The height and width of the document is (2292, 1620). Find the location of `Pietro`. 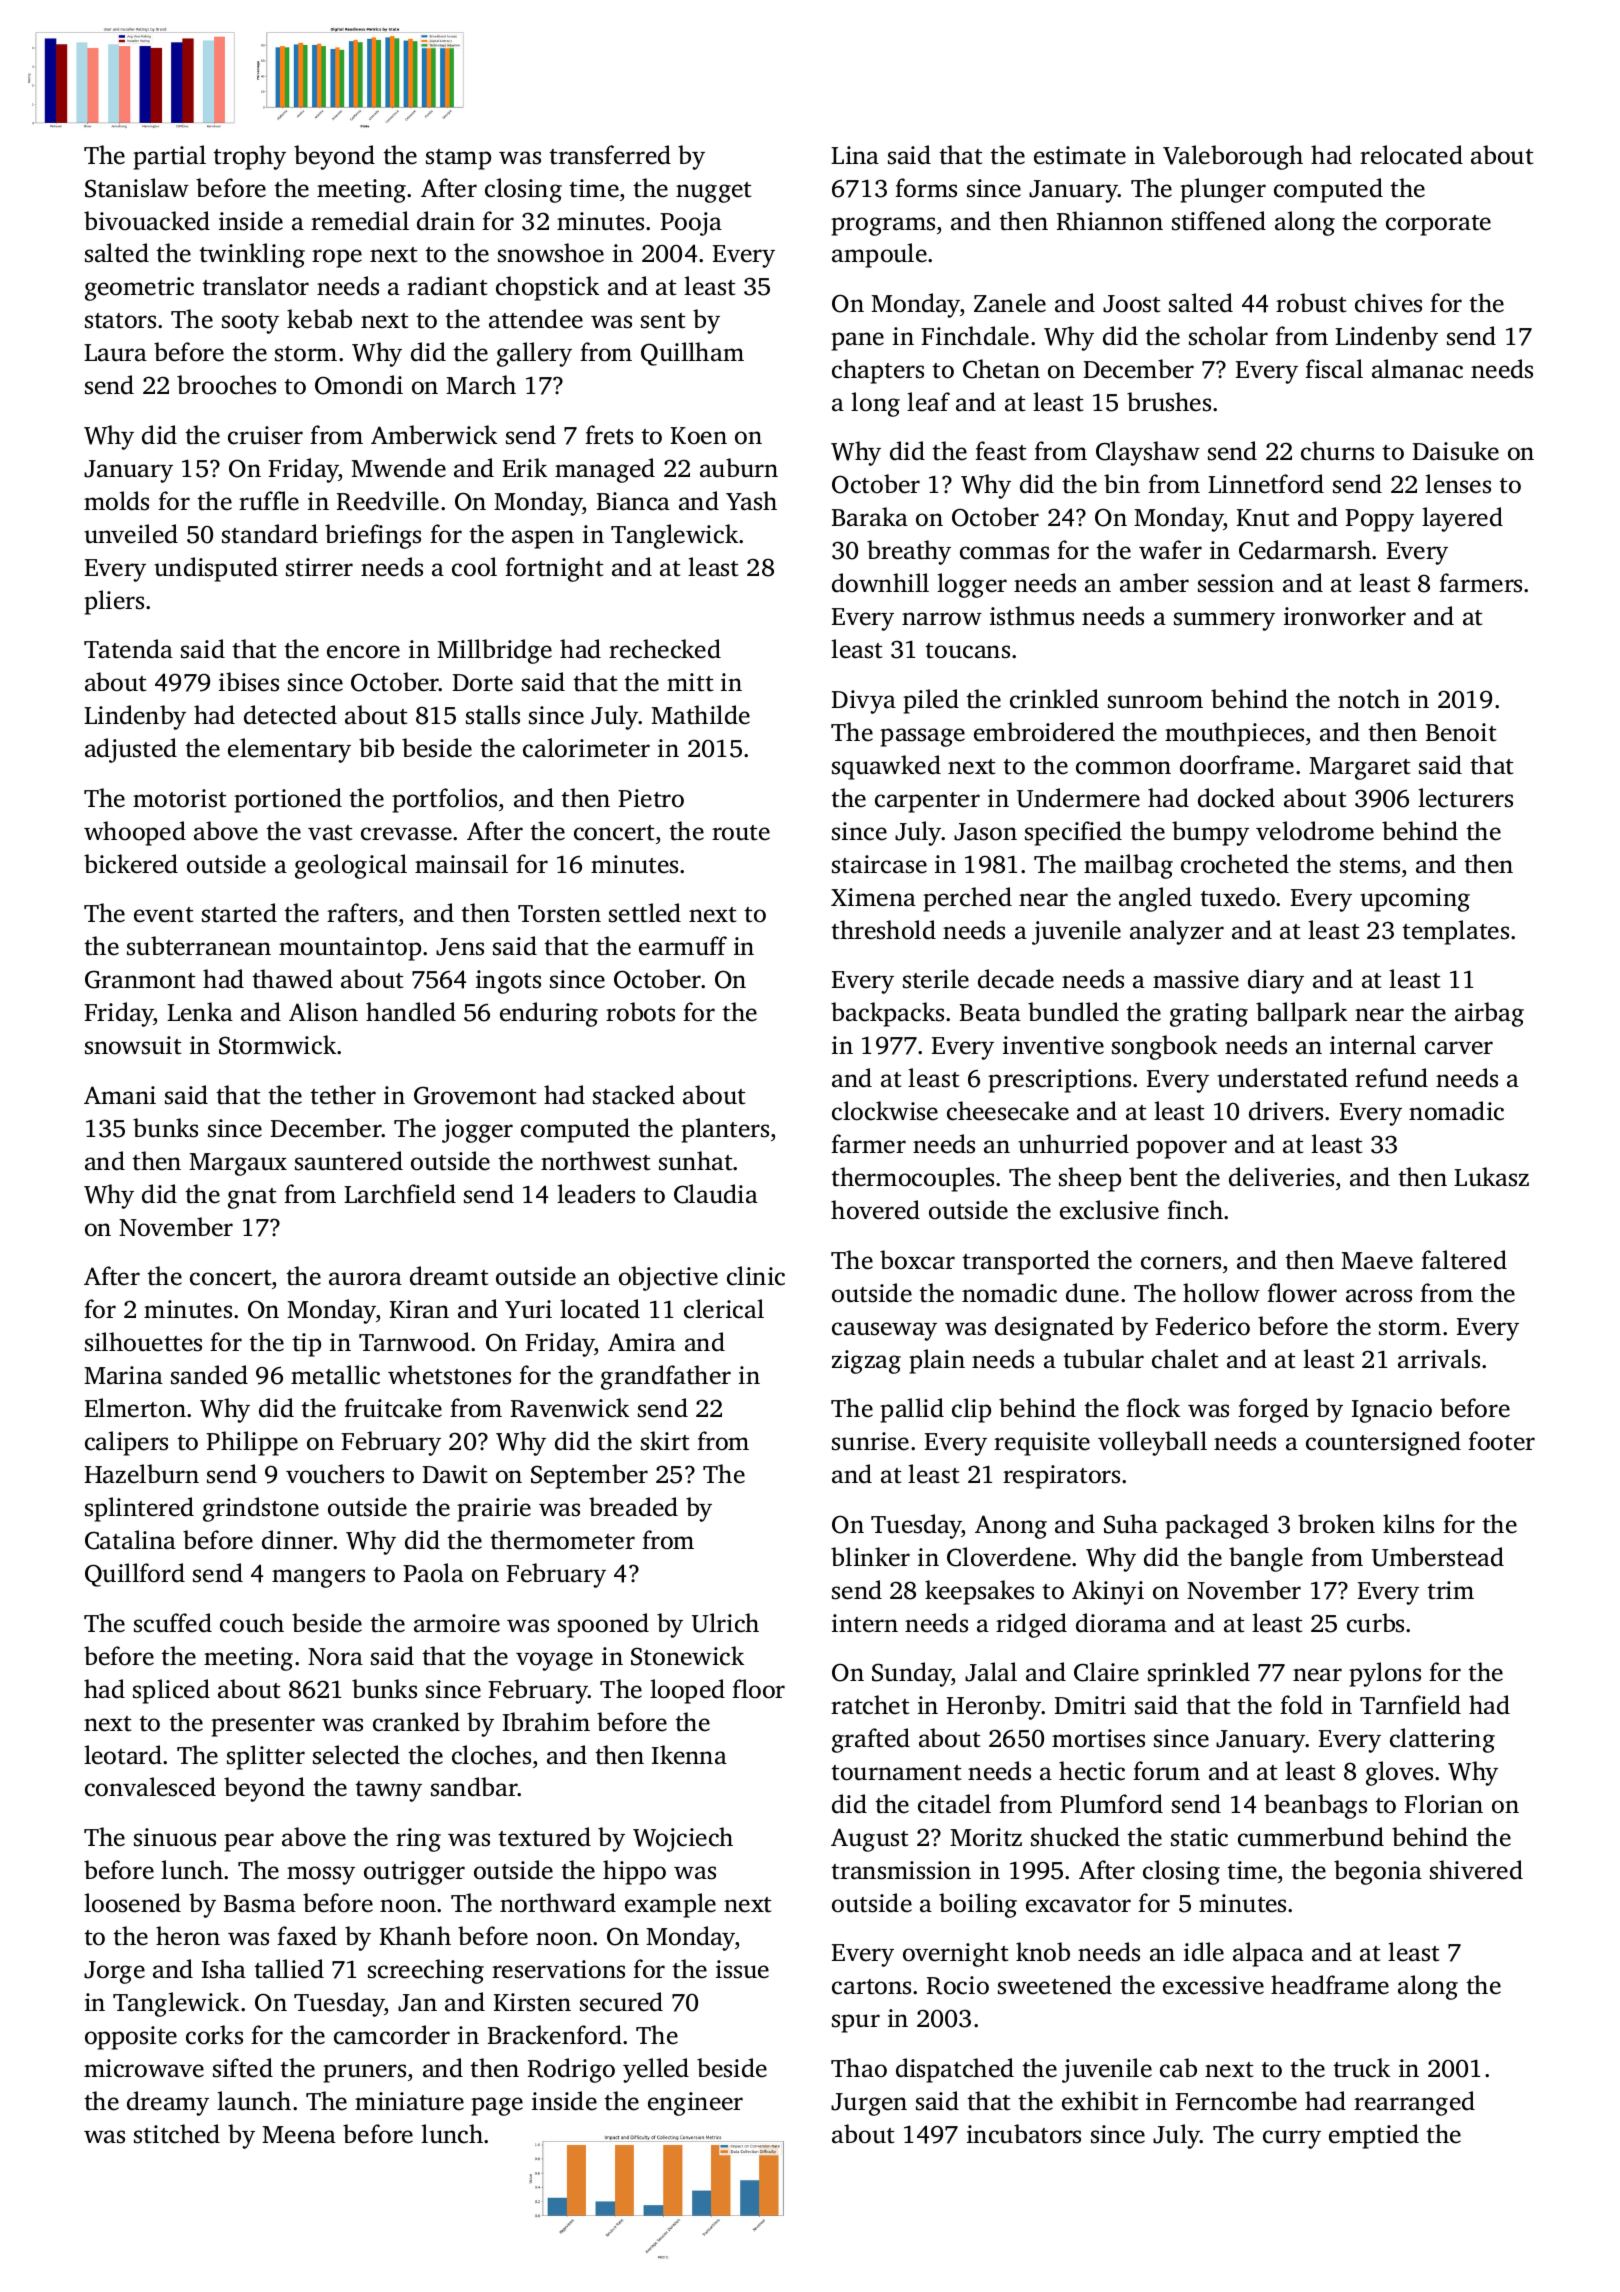

Pietro is located at coordinates (651, 798).
